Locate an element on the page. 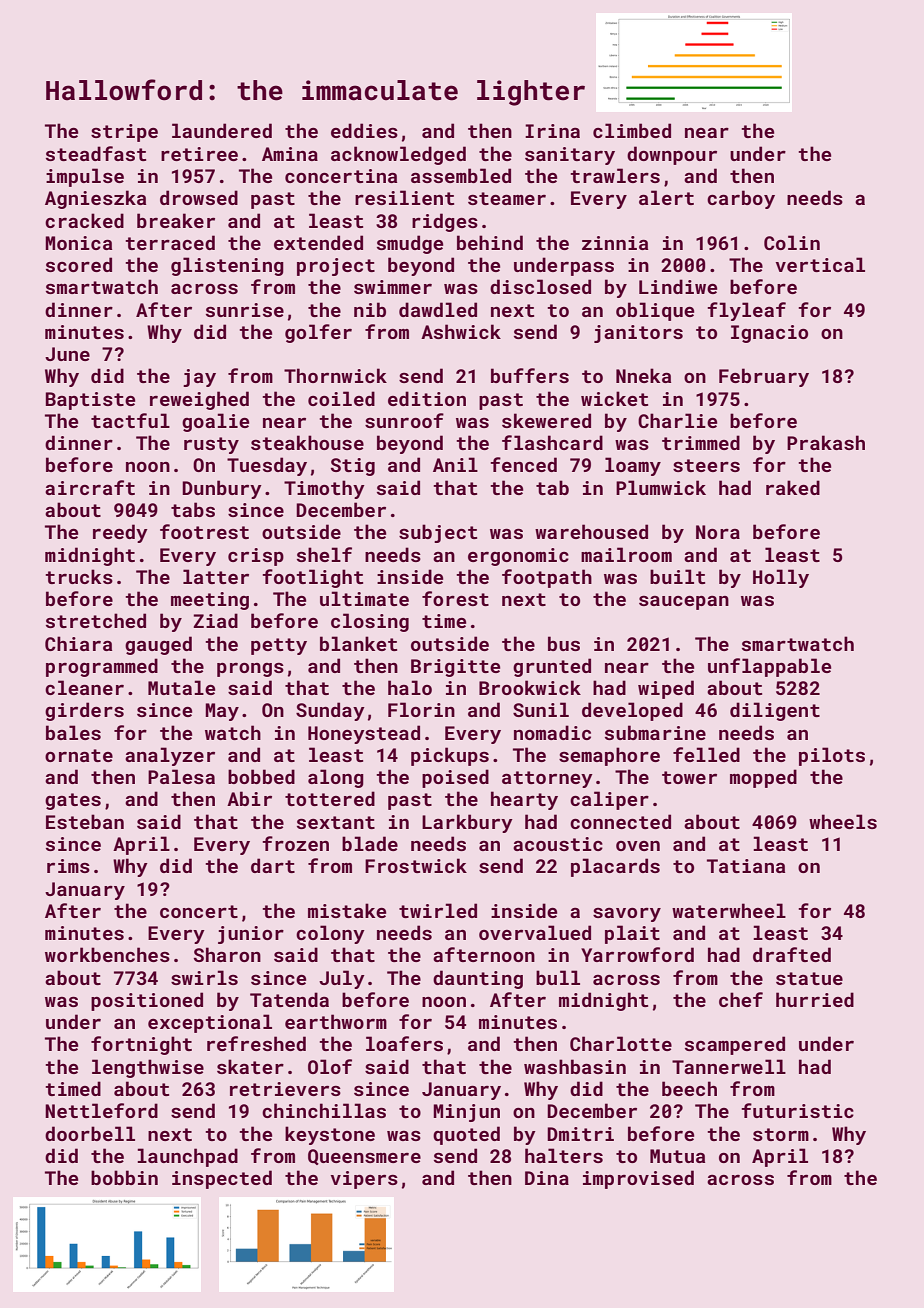 The width and height of the image is (924, 1308). Palesa is located at coordinates (181, 776).
